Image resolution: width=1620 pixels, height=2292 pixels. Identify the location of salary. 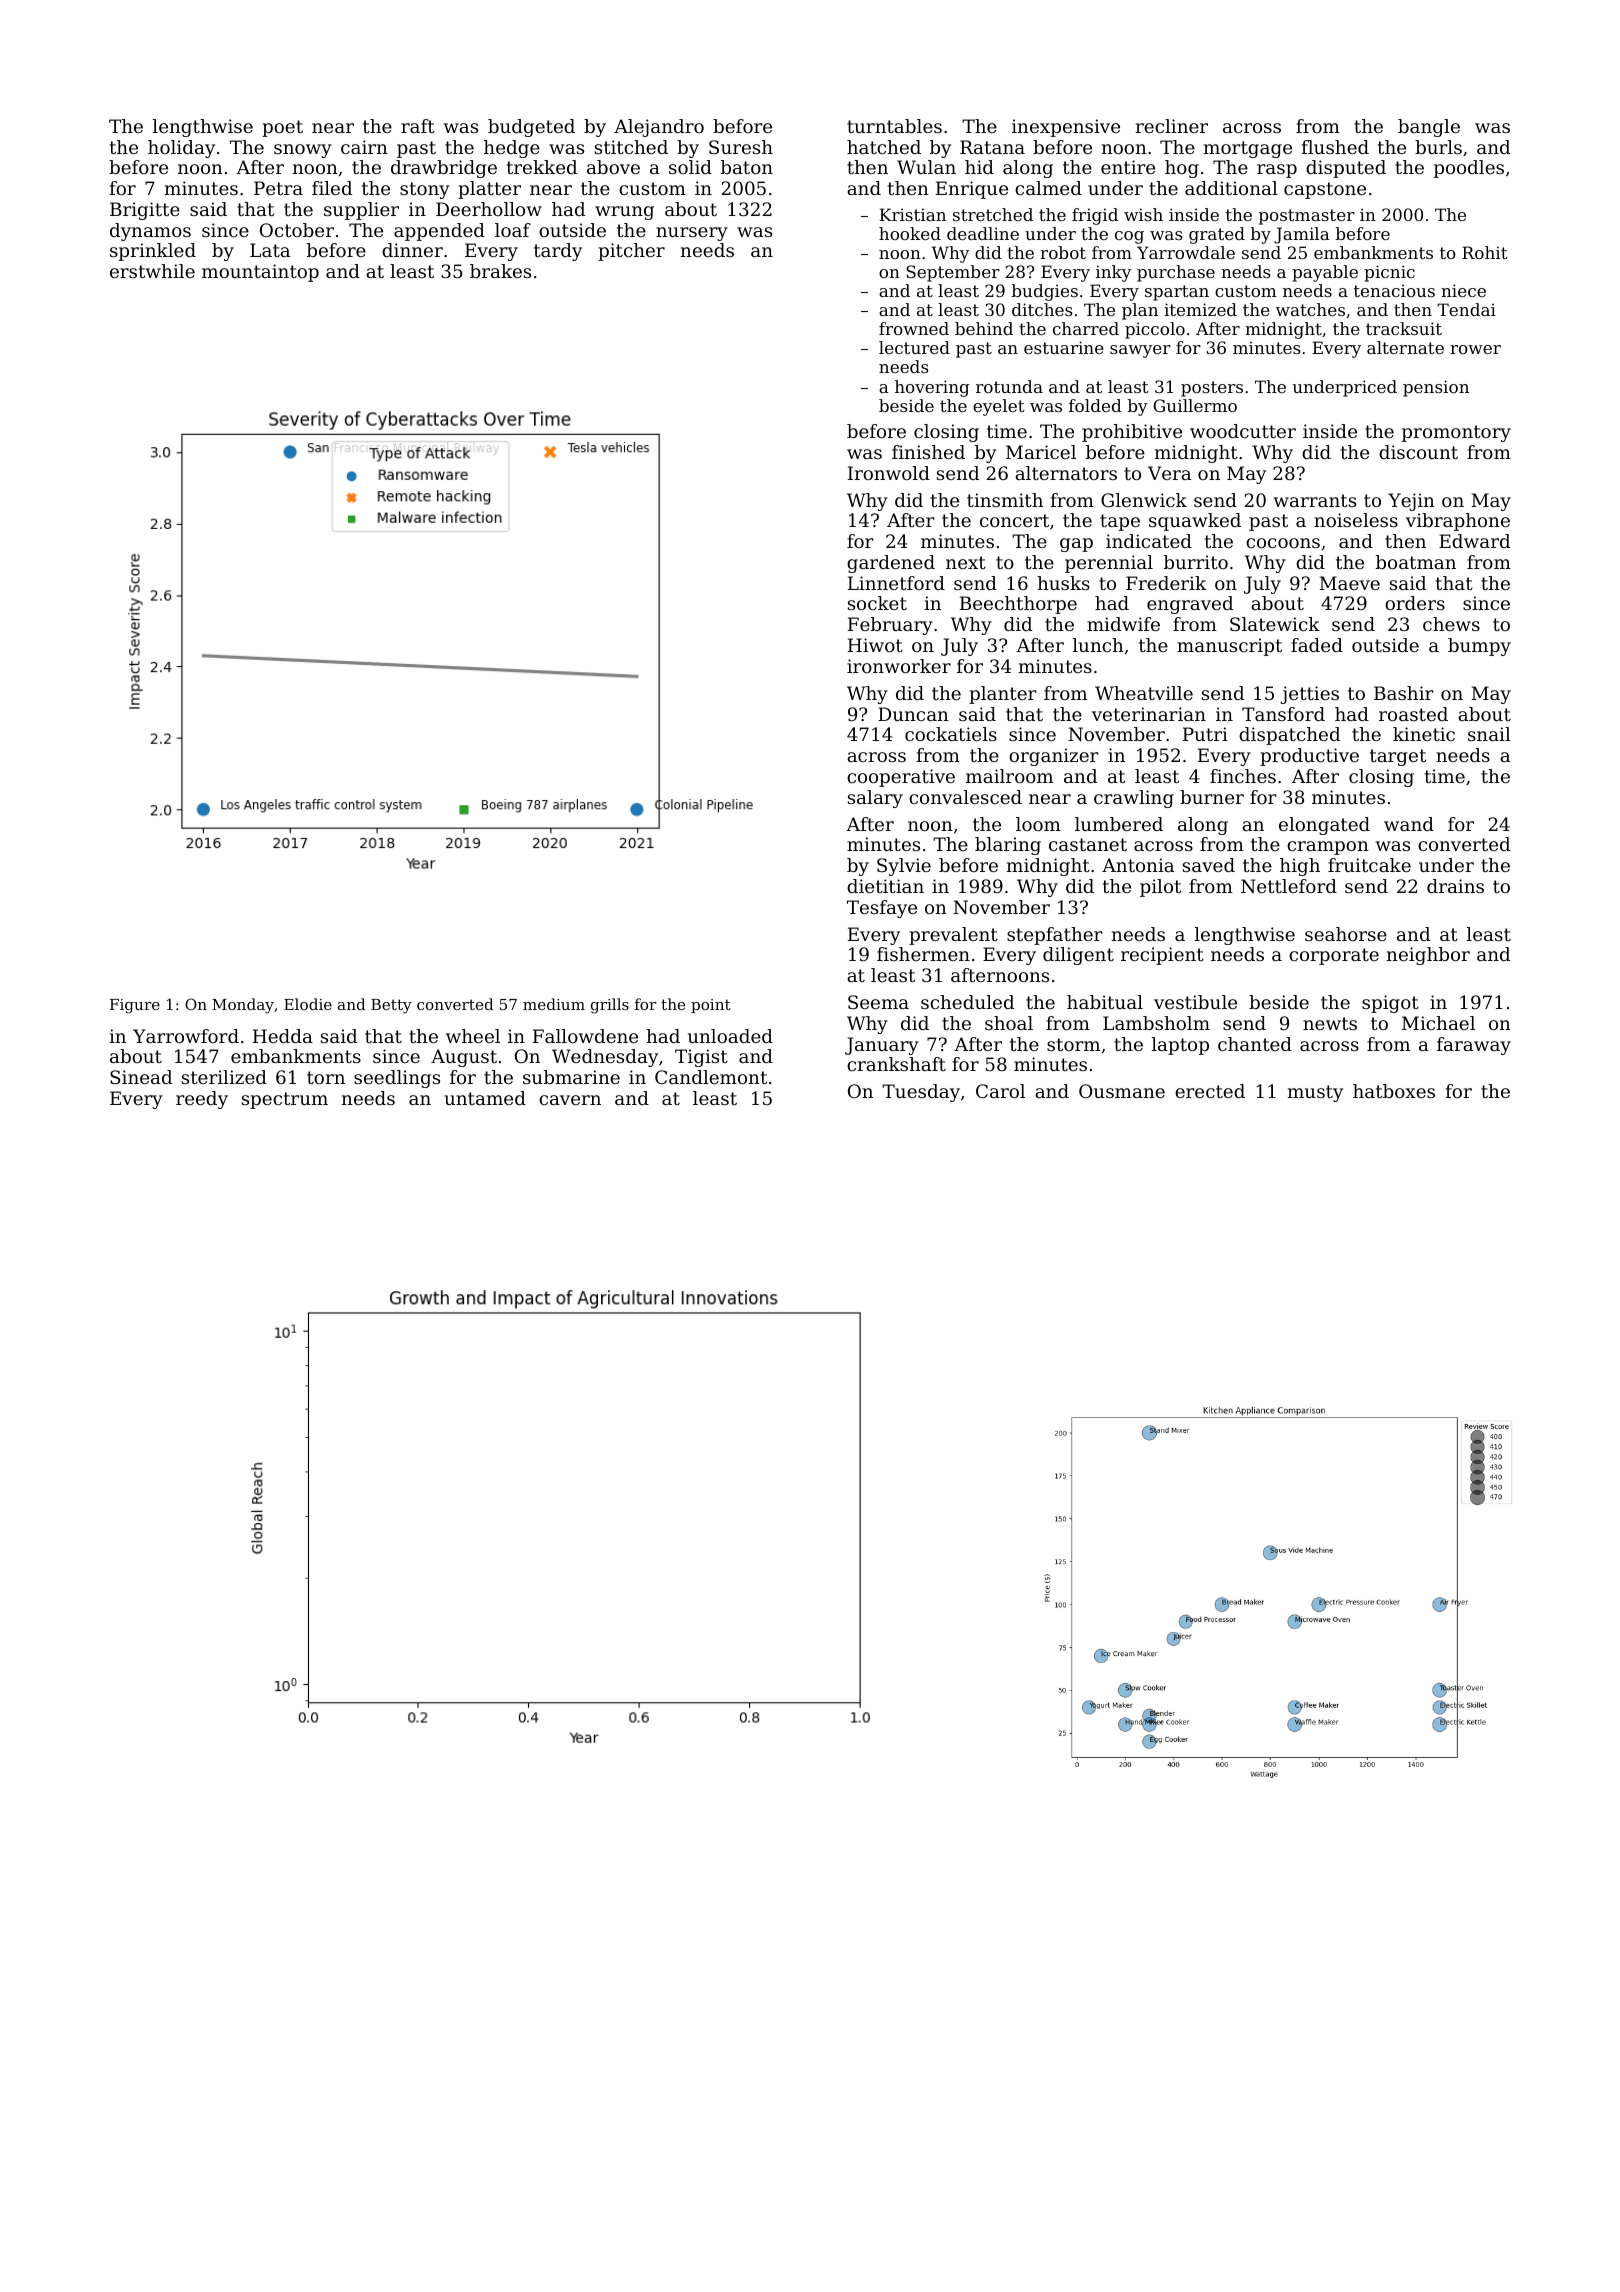
(875, 799).
